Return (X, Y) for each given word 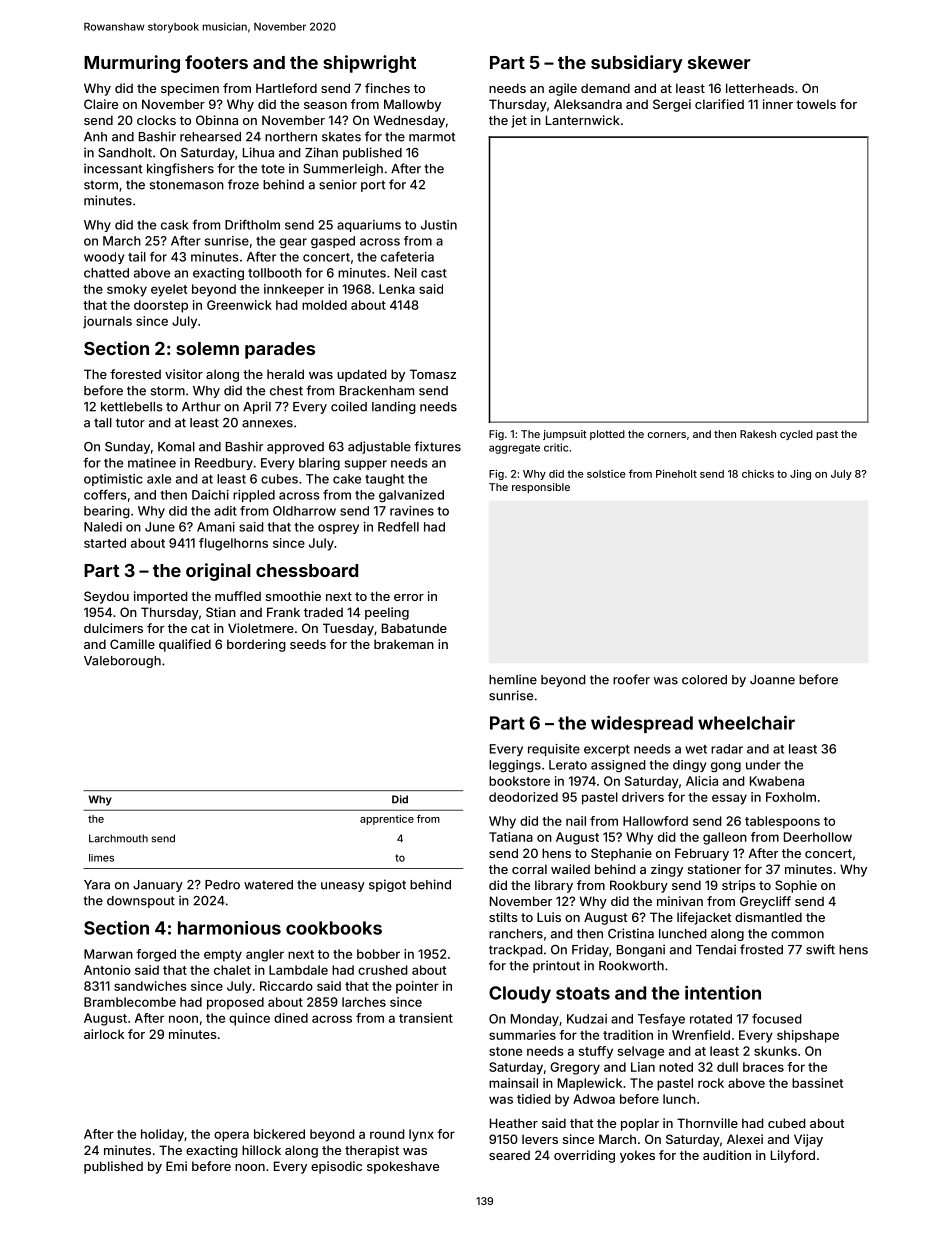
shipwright (369, 64)
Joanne (772, 680)
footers (216, 62)
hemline (513, 679)
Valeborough (122, 662)
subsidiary (637, 64)
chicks (758, 474)
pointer (417, 987)
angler (265, 955)
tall (103, 423)
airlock (104, 1034)
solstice (606, 474)
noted (676, 1067)
